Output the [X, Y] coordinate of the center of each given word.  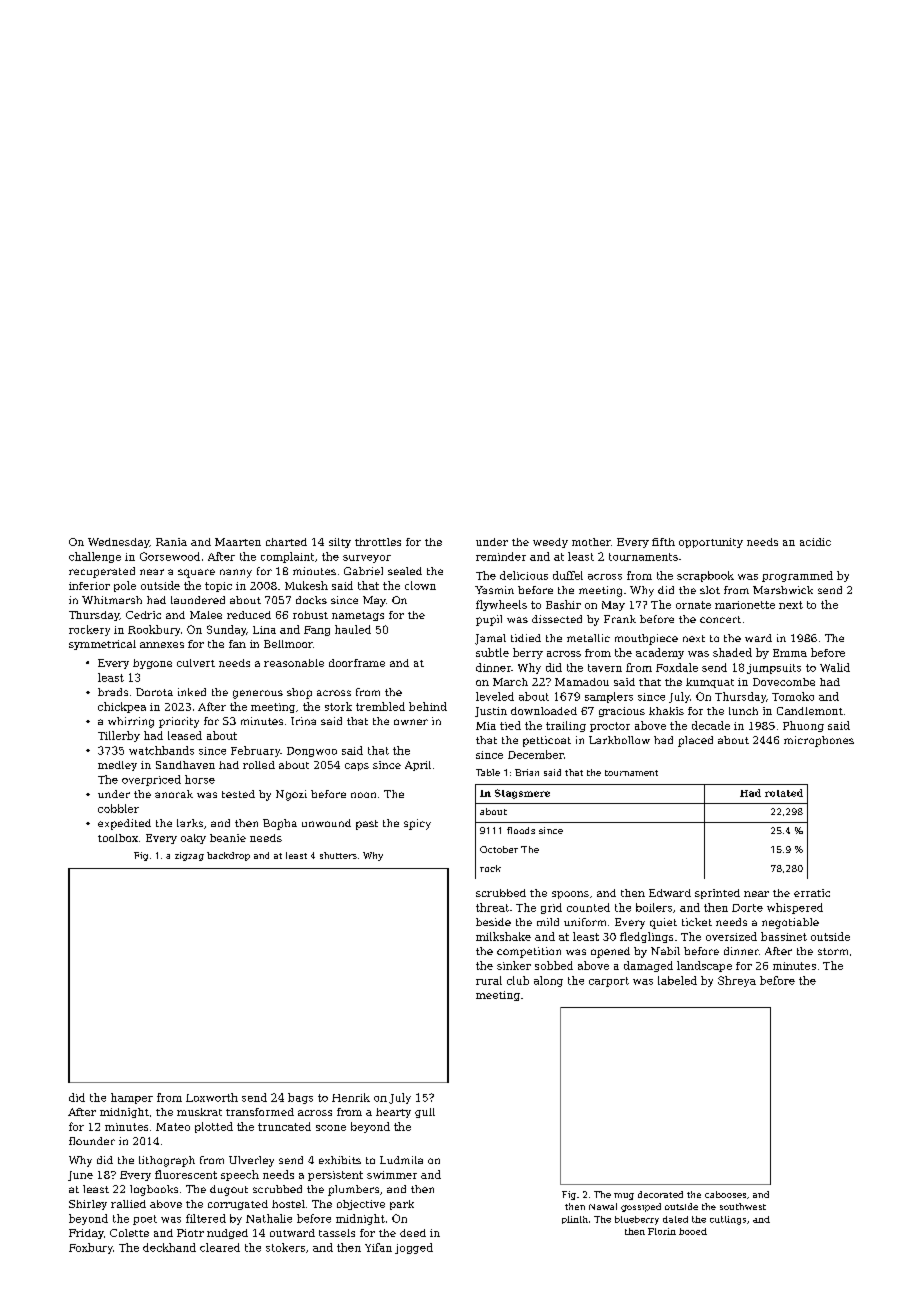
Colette [129, 1233]
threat [492, 907]
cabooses [725, 1194]
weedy [550, 543]
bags [300, 1098]
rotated [784, 793]
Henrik [351, 1097]
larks [190, 823]
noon [363, 795]
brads [113, 692]
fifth [663, 542]
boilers [654, 907]
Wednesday [118, 543]
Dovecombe [784, 682]
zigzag [189, 856]
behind [428, 706]
